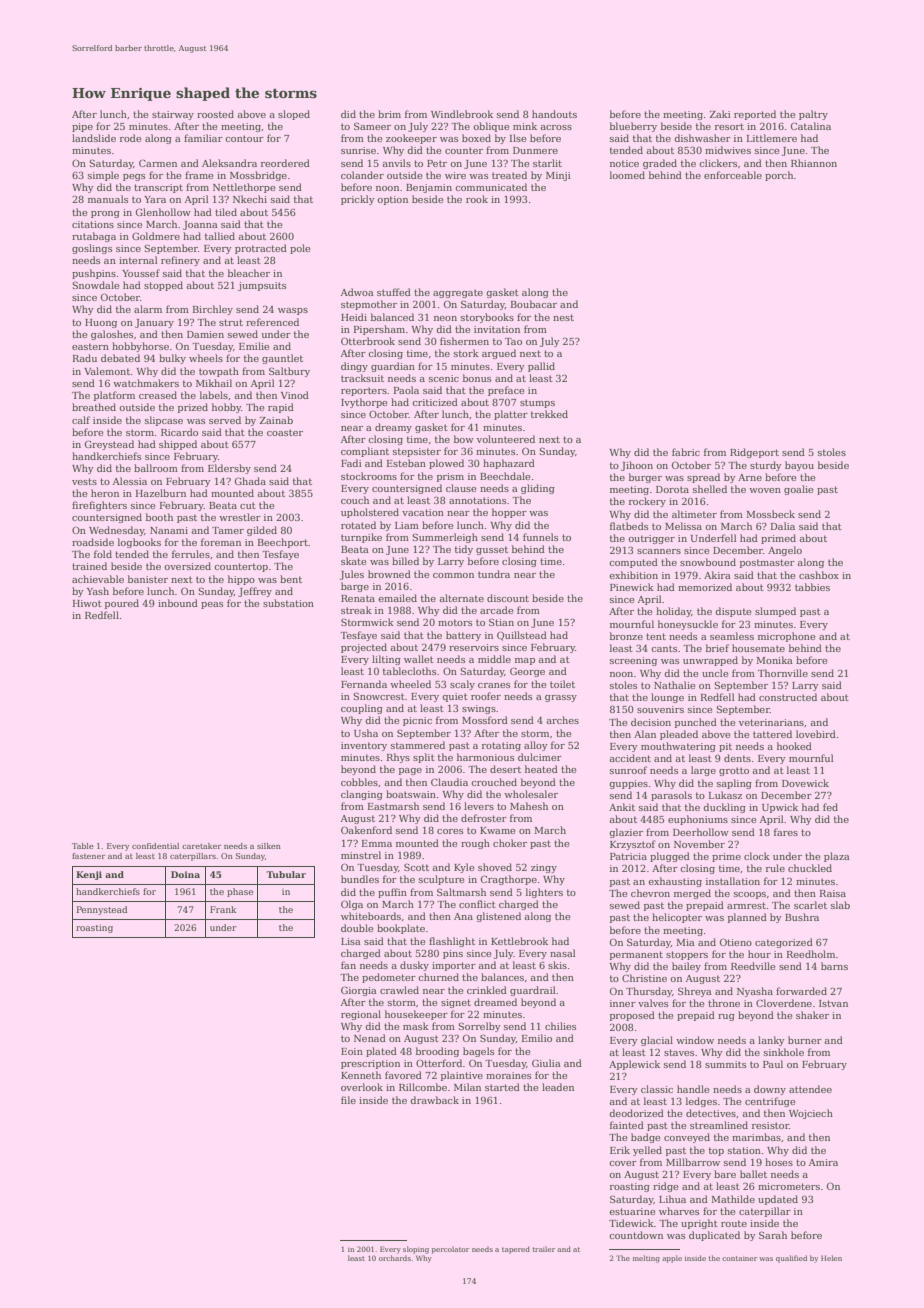 The height and width of the screenshot is (1308, 924). Describe the element at coordinates (173, 115) in the screenshot. I see `stairway` at that location.
